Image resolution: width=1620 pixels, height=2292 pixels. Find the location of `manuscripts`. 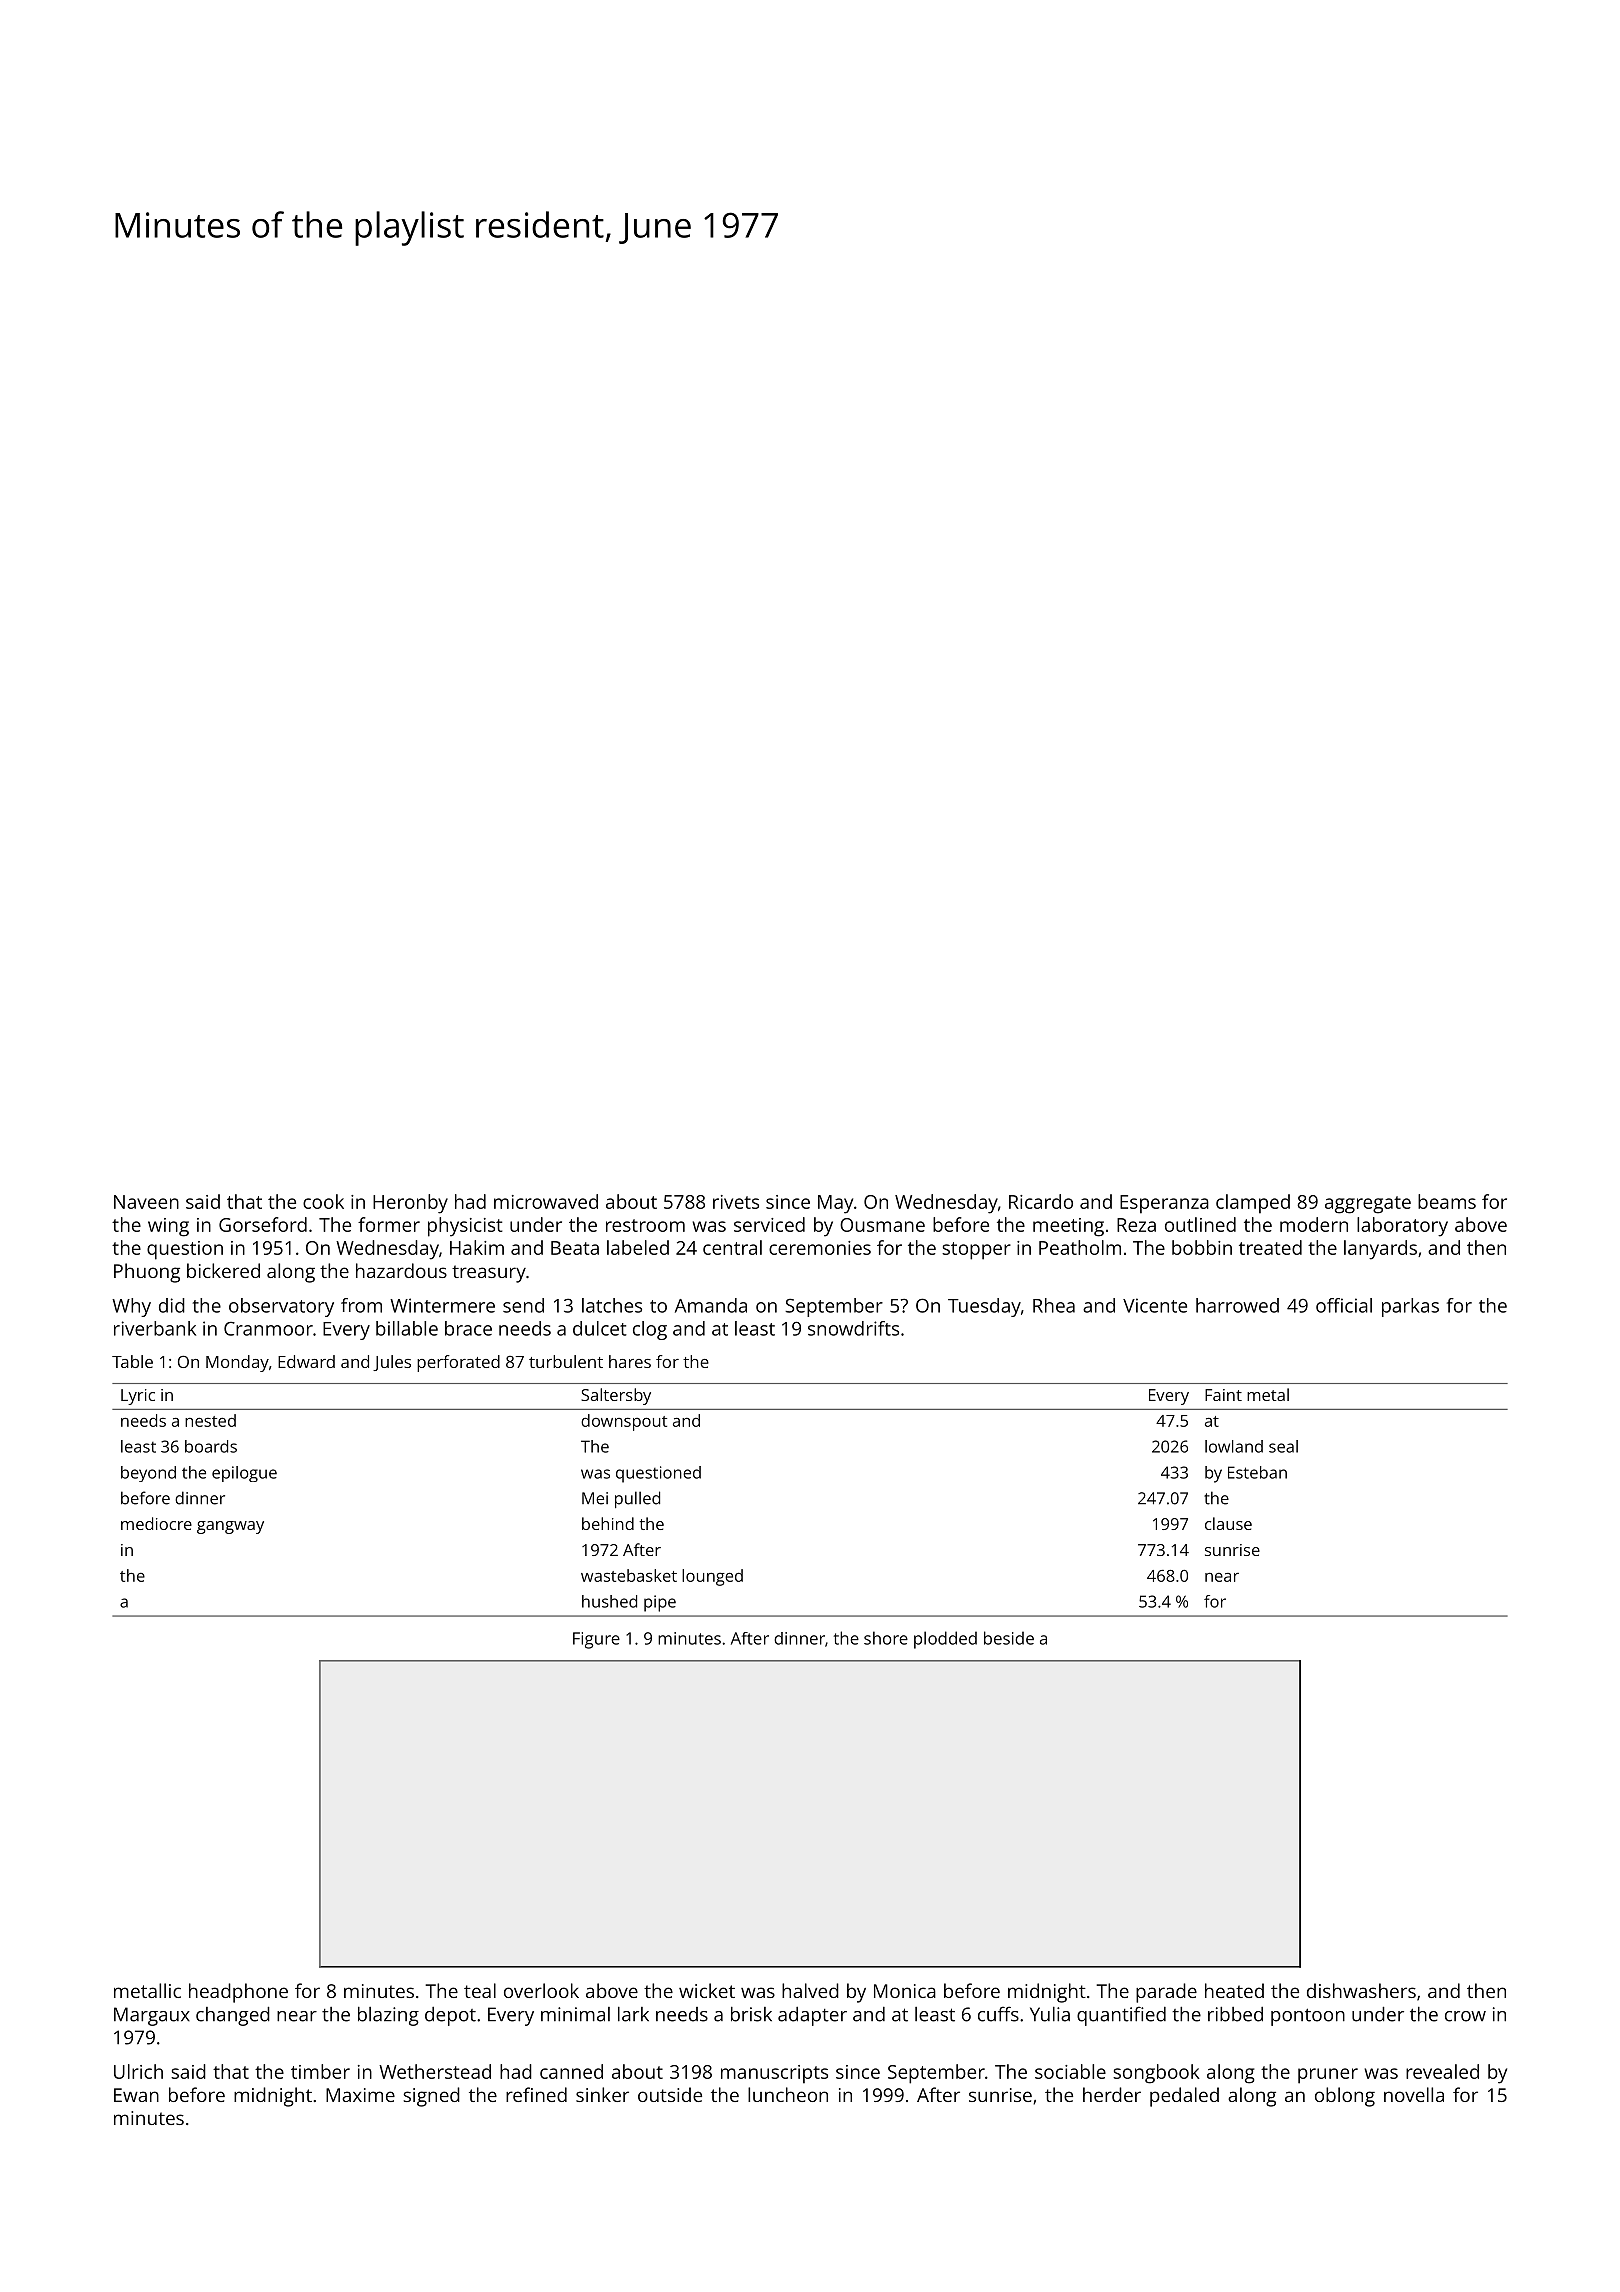

manuscripts is located at coordinates (774, 2074).
